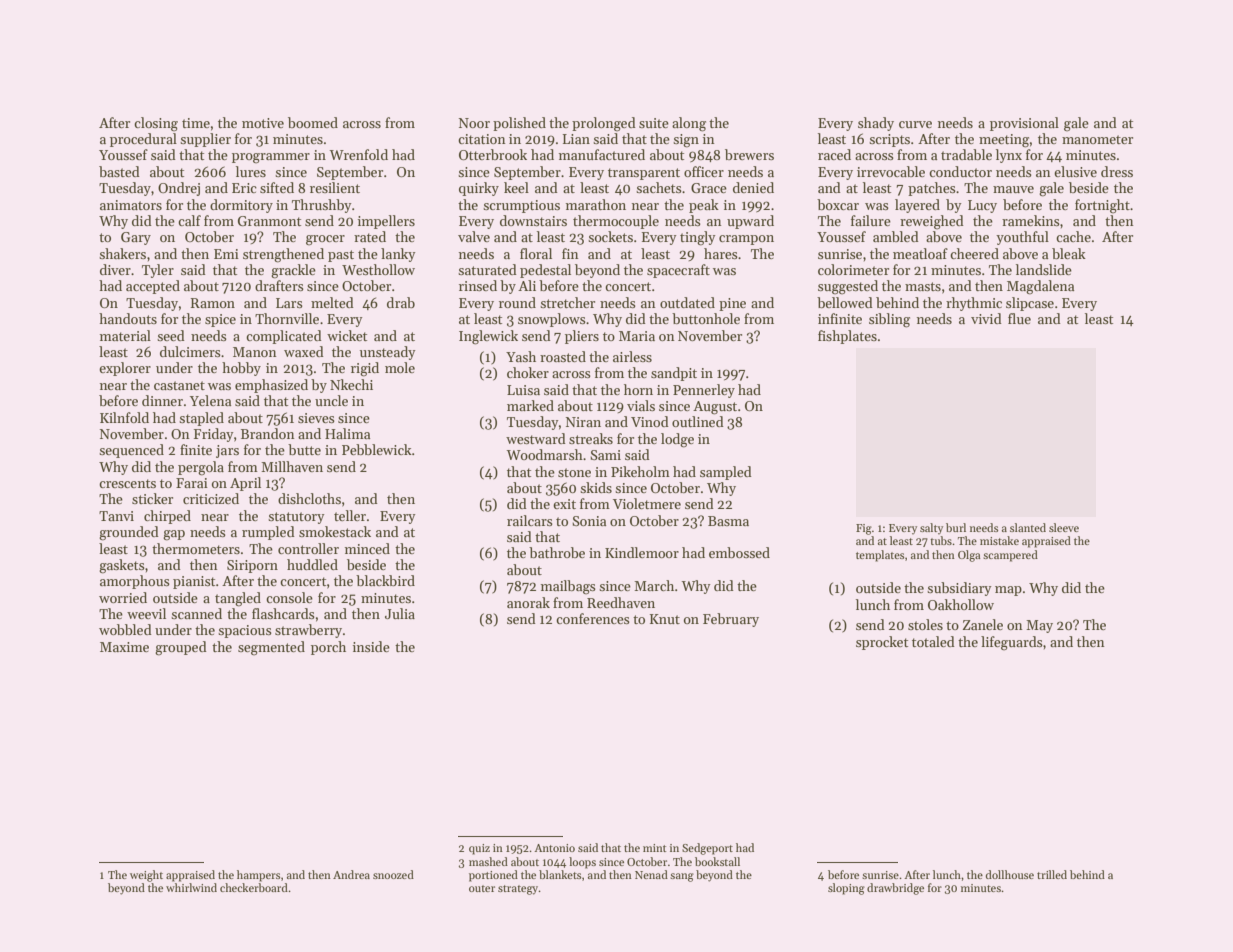  Describe the element at coordinates (682, 877) in the document. I see `sang` at that location.
